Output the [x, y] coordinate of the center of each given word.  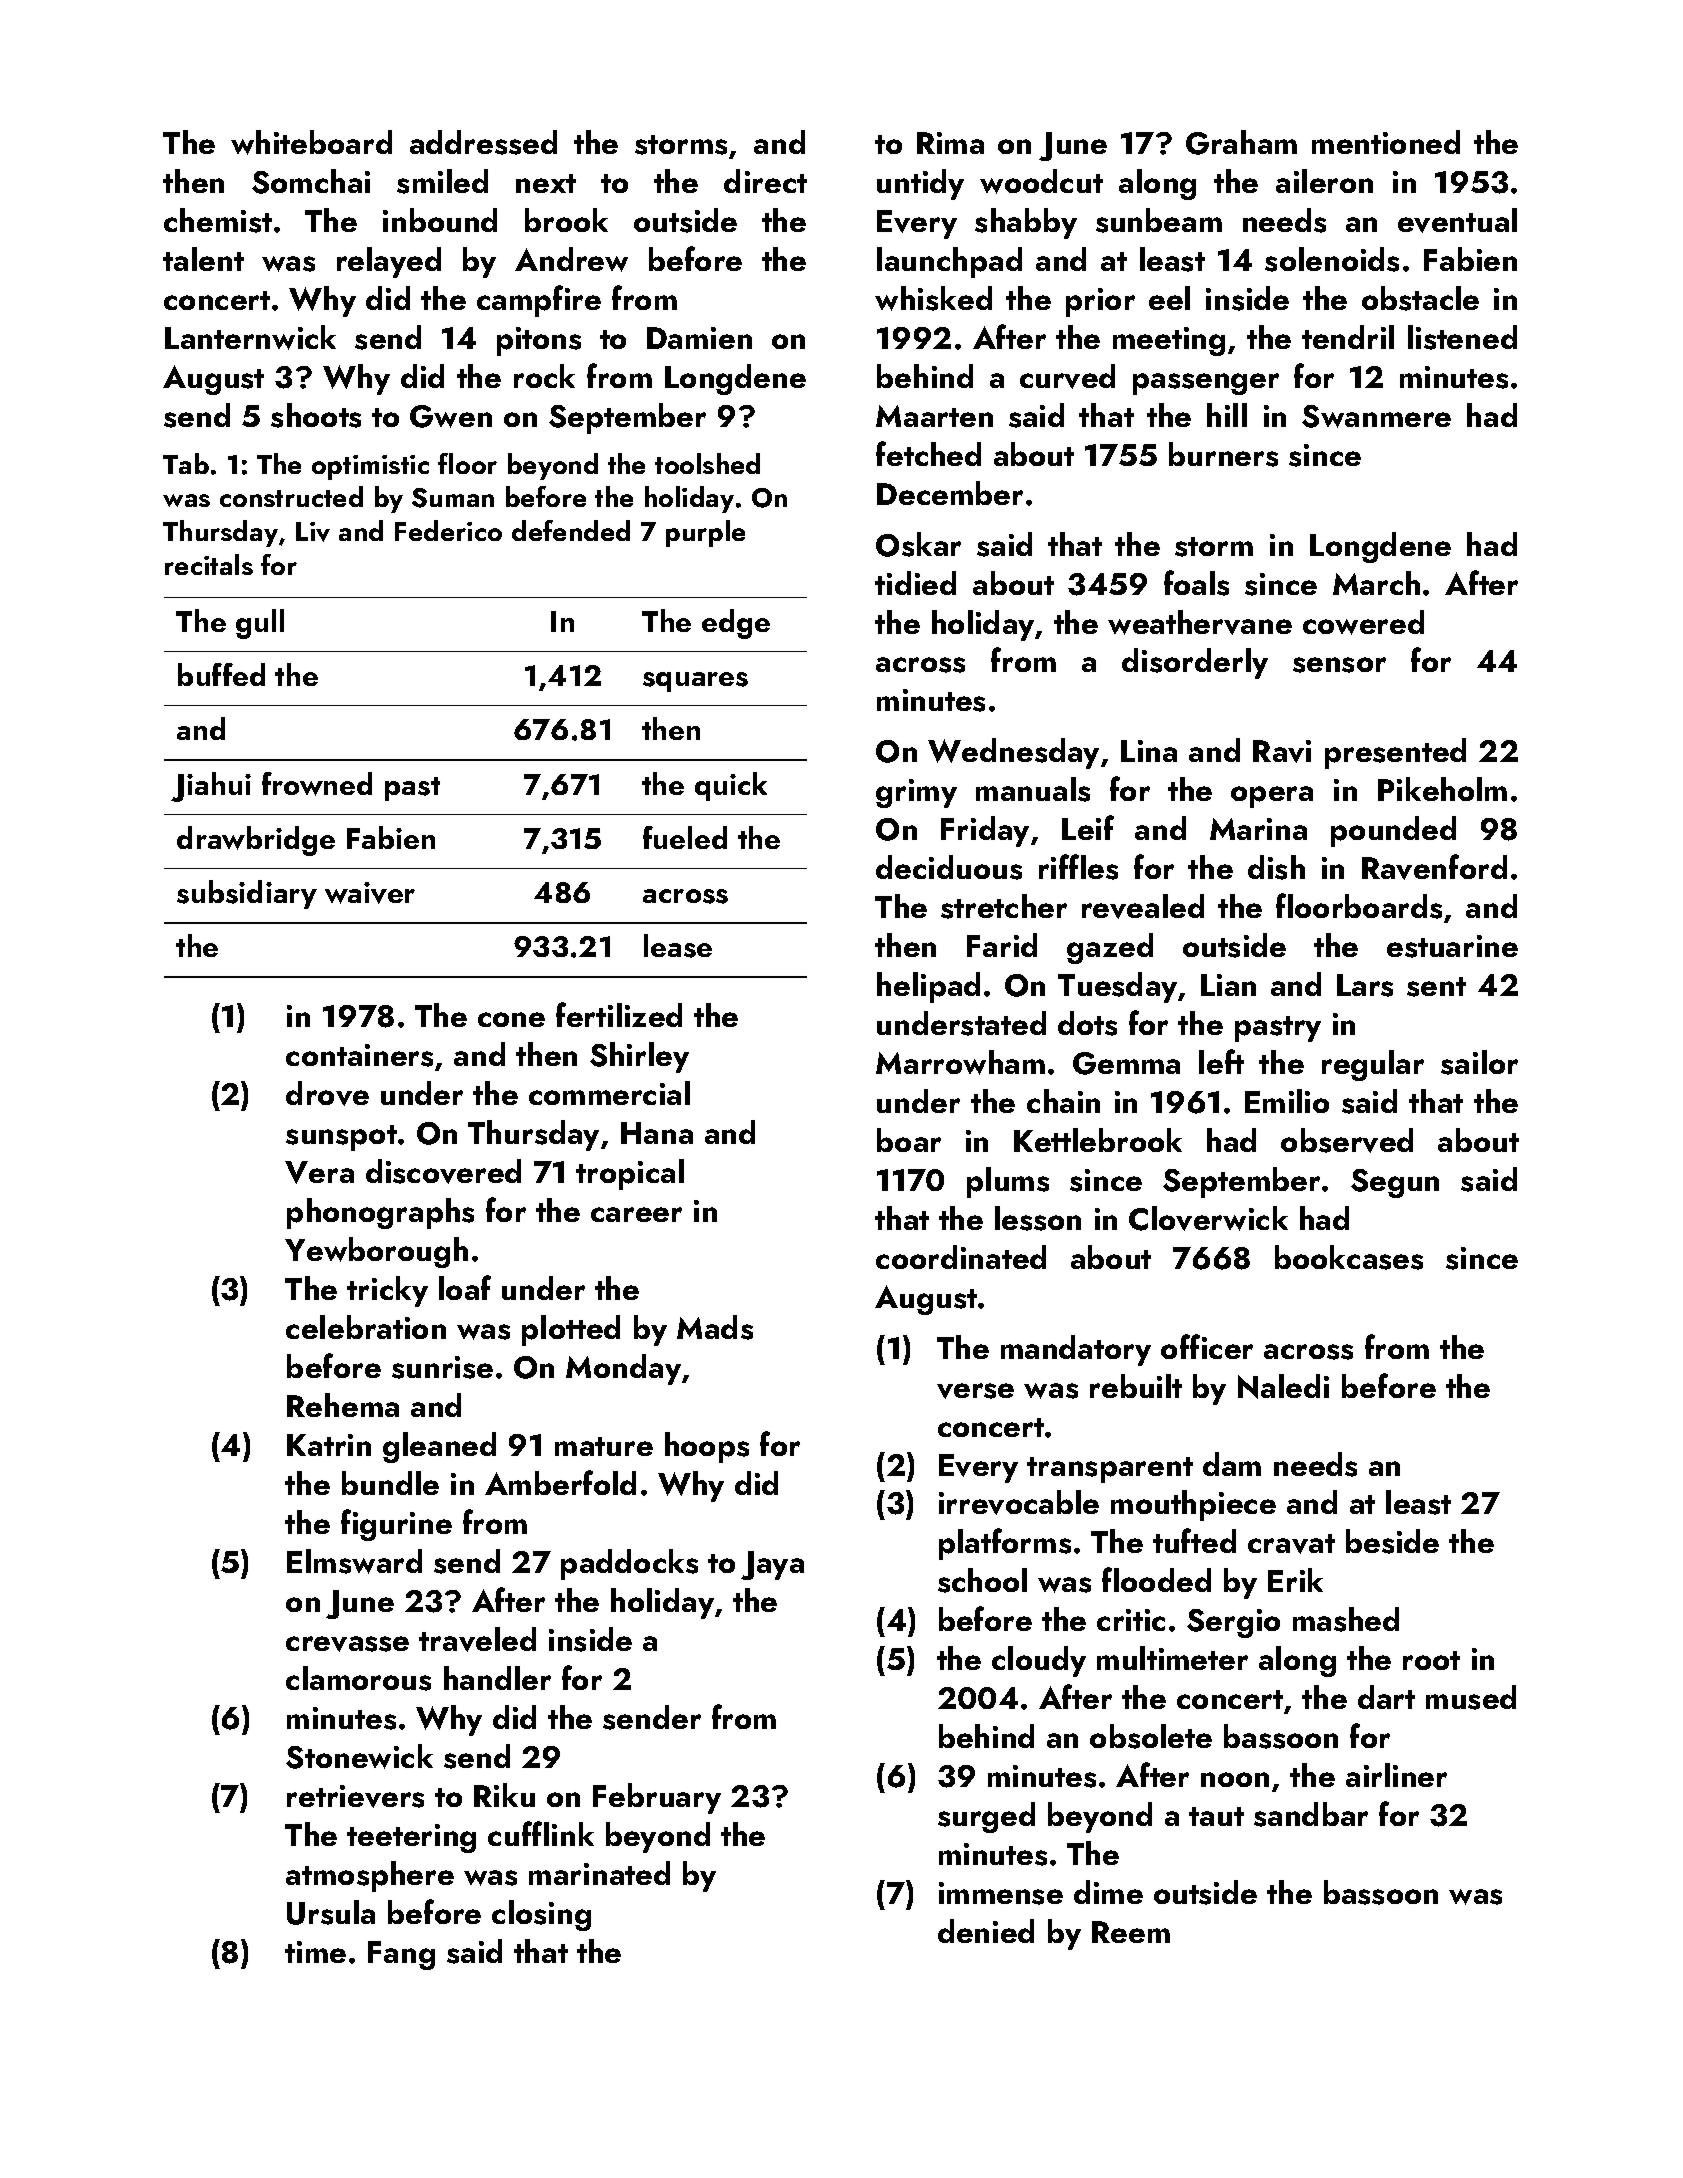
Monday [623, 1369]
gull [260, 624]
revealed [1143, 906]
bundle [390, 1483]
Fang [401, 1955]
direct [765, 181]
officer [1207, 1346]
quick [731, 786]
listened [1462, 337]
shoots [316, 415]
